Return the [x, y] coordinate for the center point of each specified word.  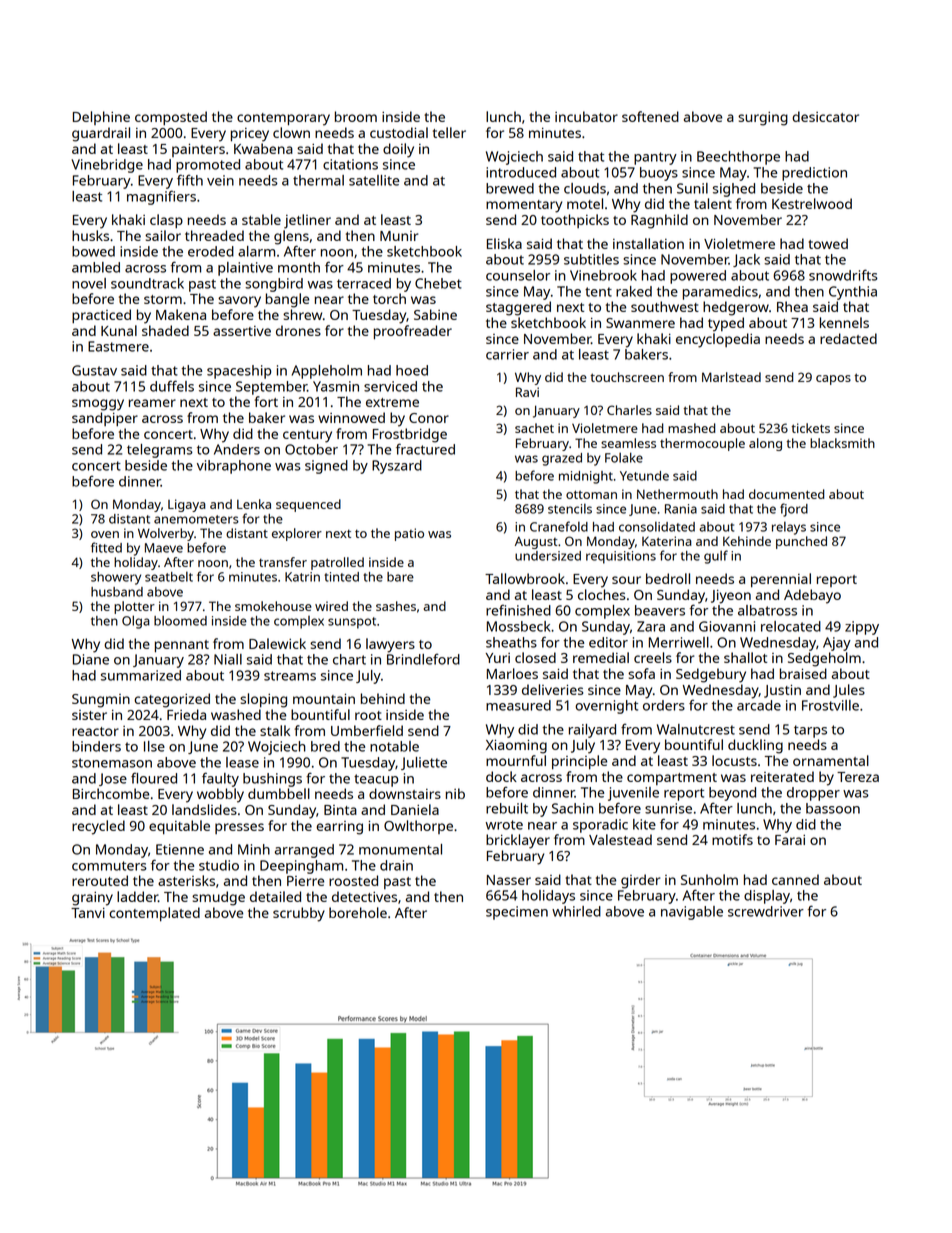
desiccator [825, 116]
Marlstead [731, 377]
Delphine [101, 118]
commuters [109, 866]
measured [518, 705]
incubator [586, 116]
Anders [237, 449]
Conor [429, 418]
